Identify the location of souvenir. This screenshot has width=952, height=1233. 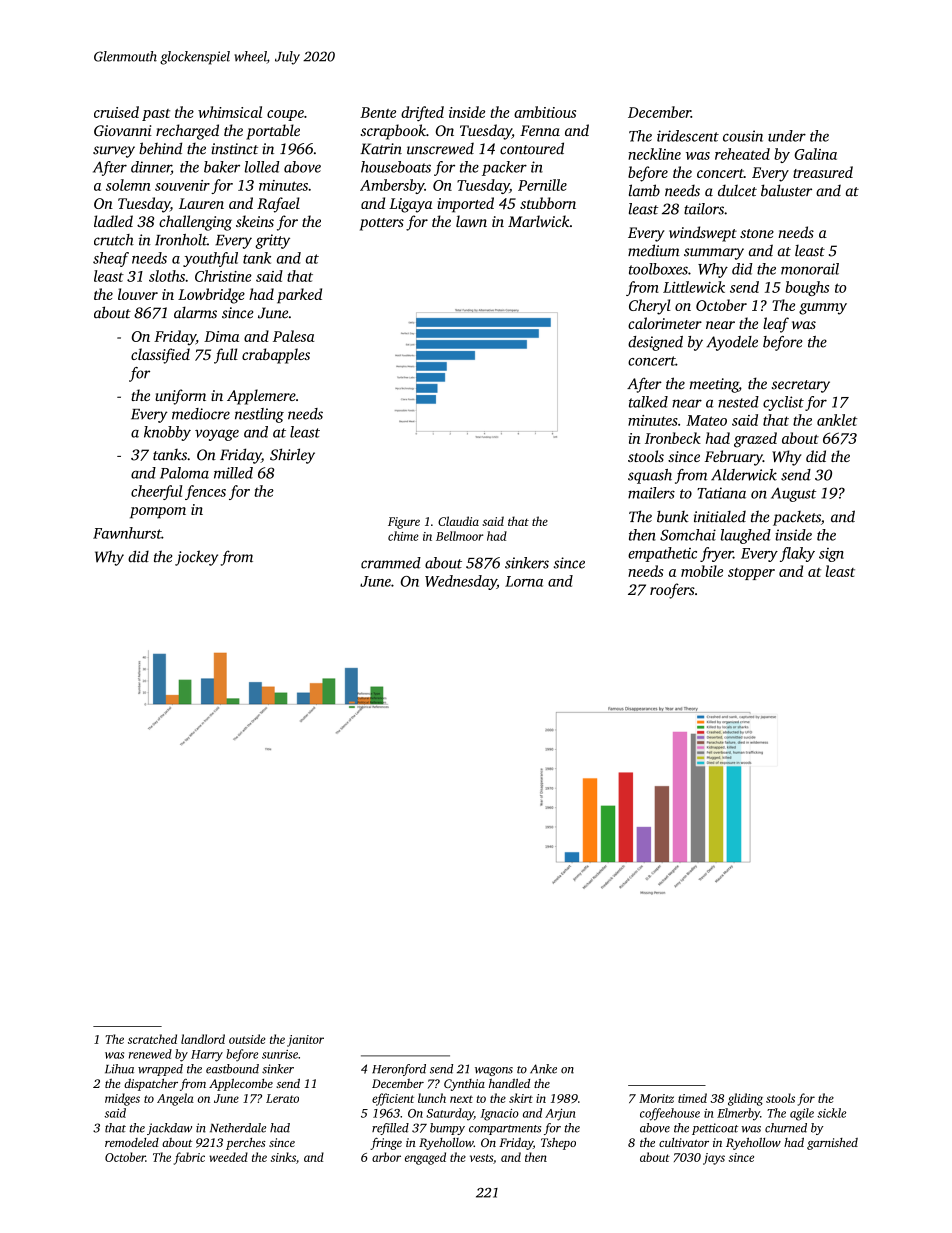
(182, 185).
